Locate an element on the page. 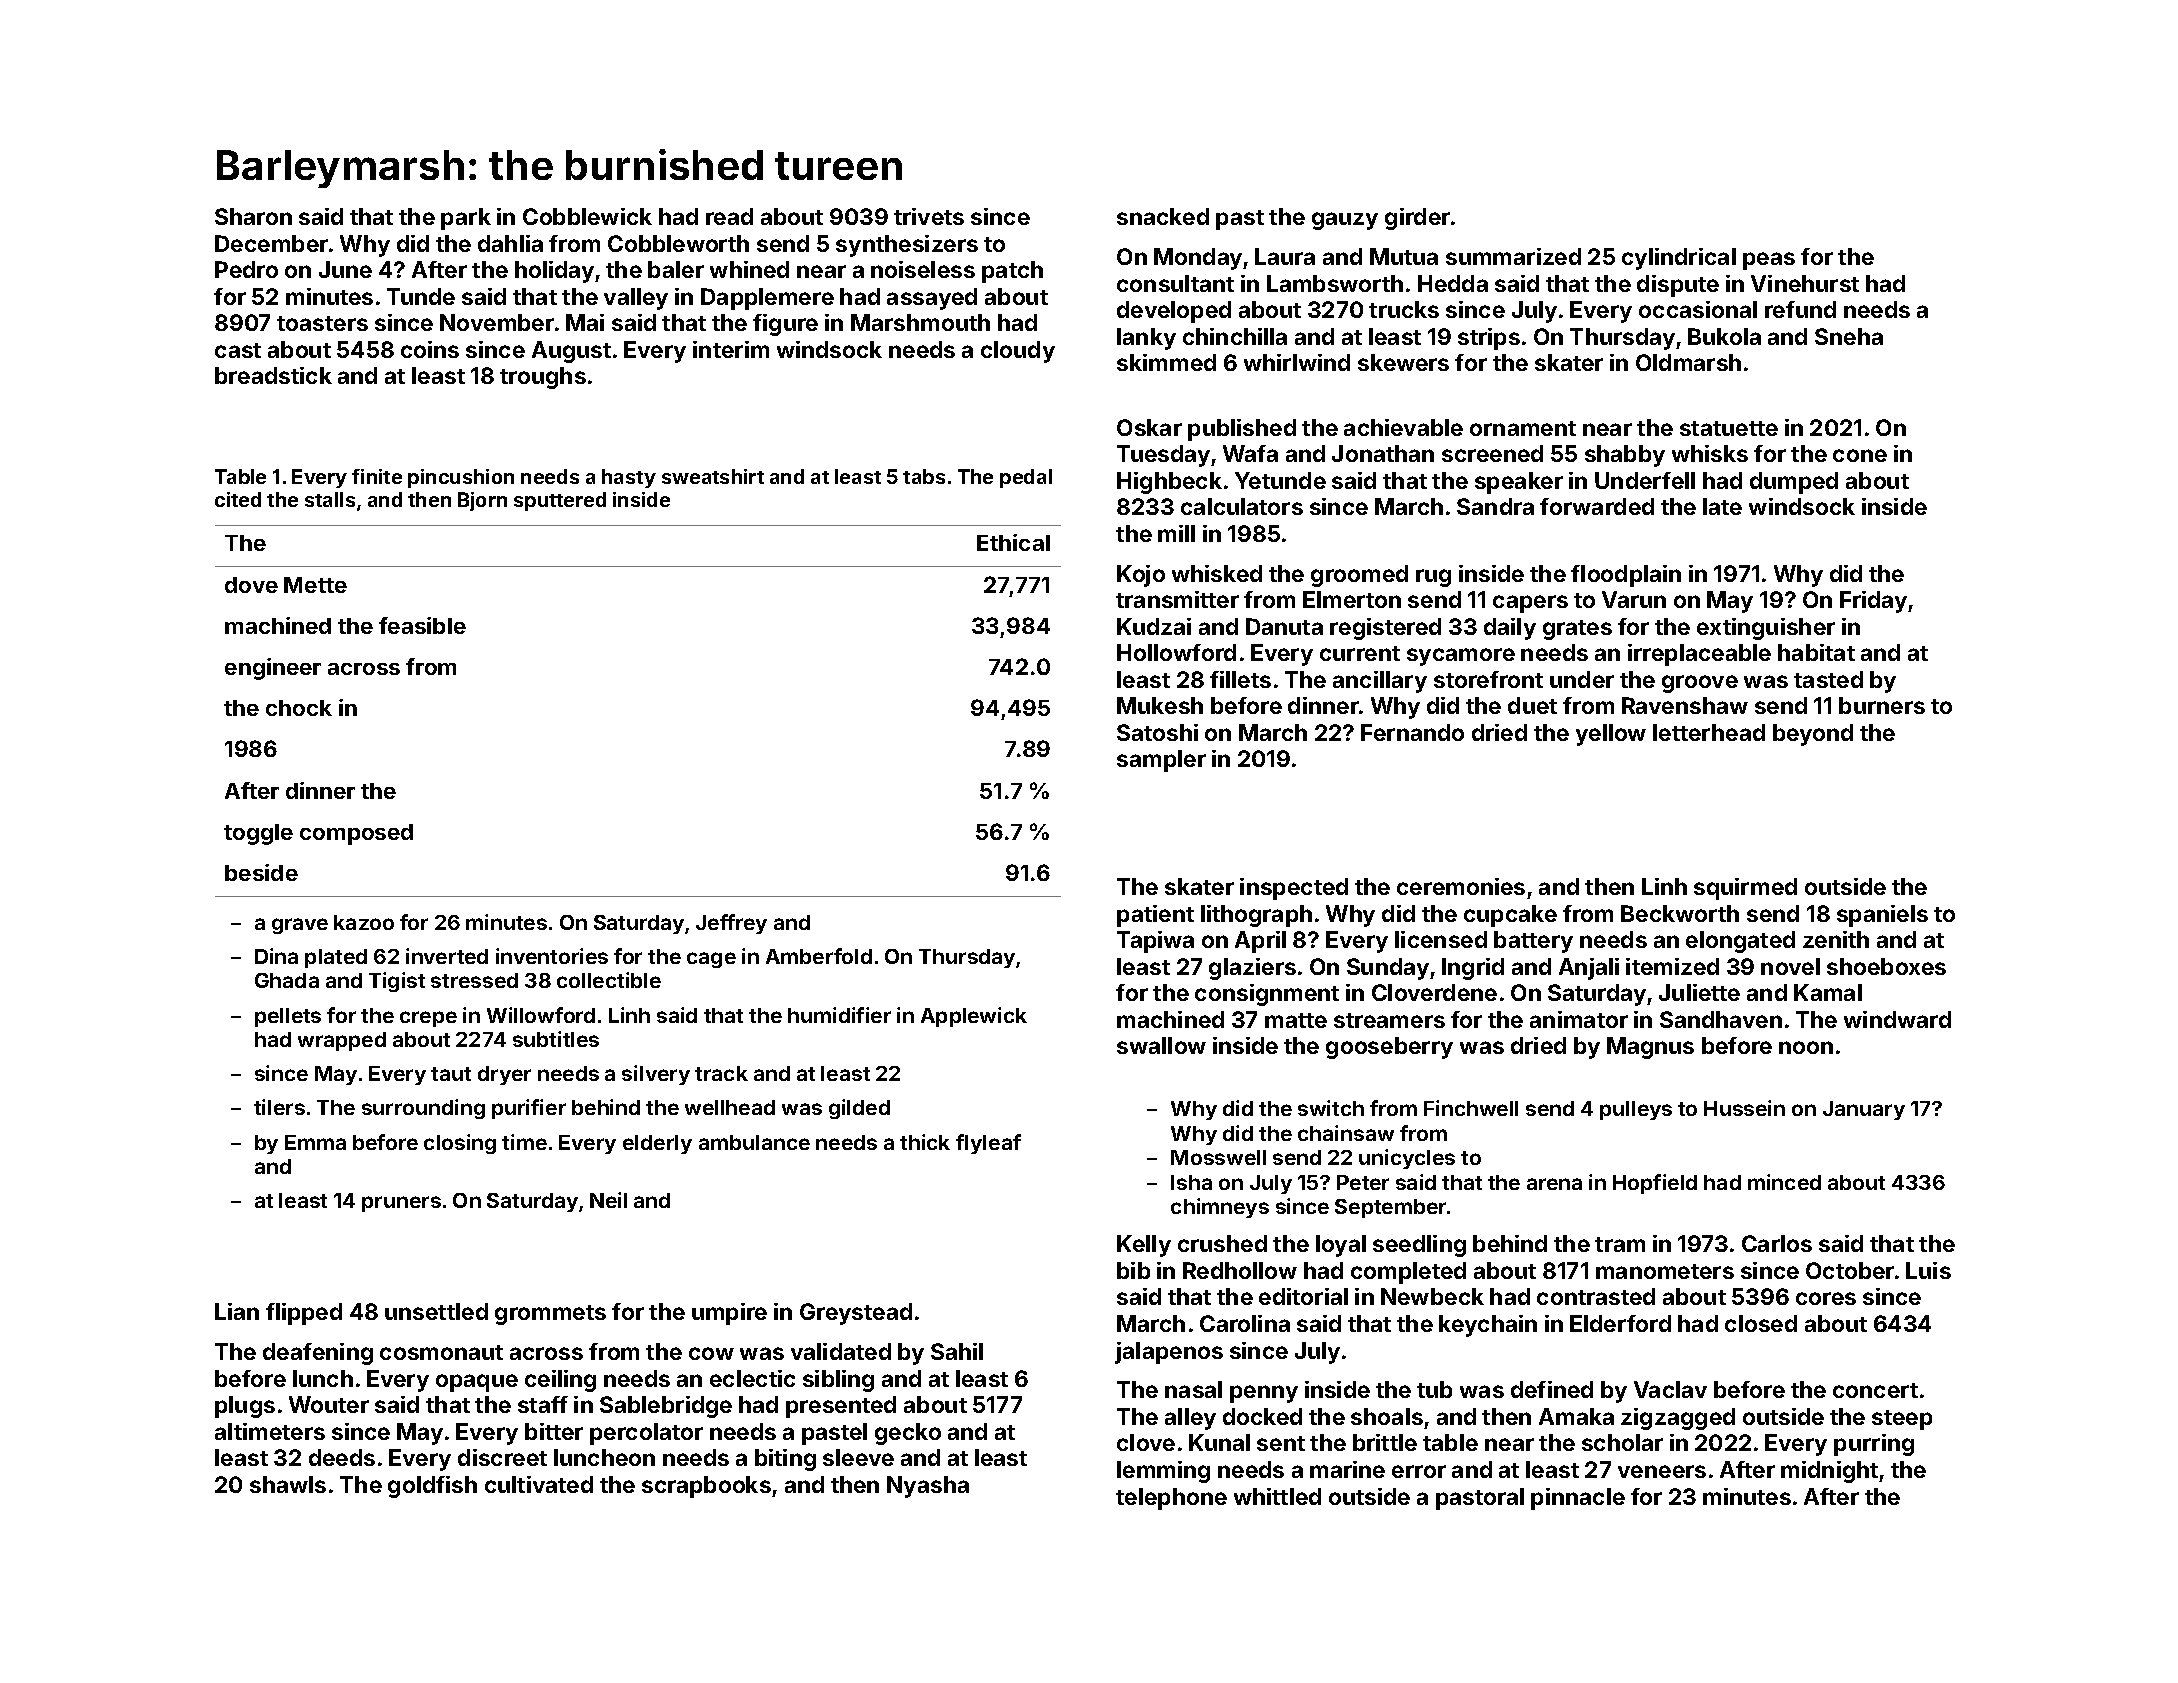 The width and height of the document is (2178, 1683). pinnacle is located at coordinates (1578, 1499).
